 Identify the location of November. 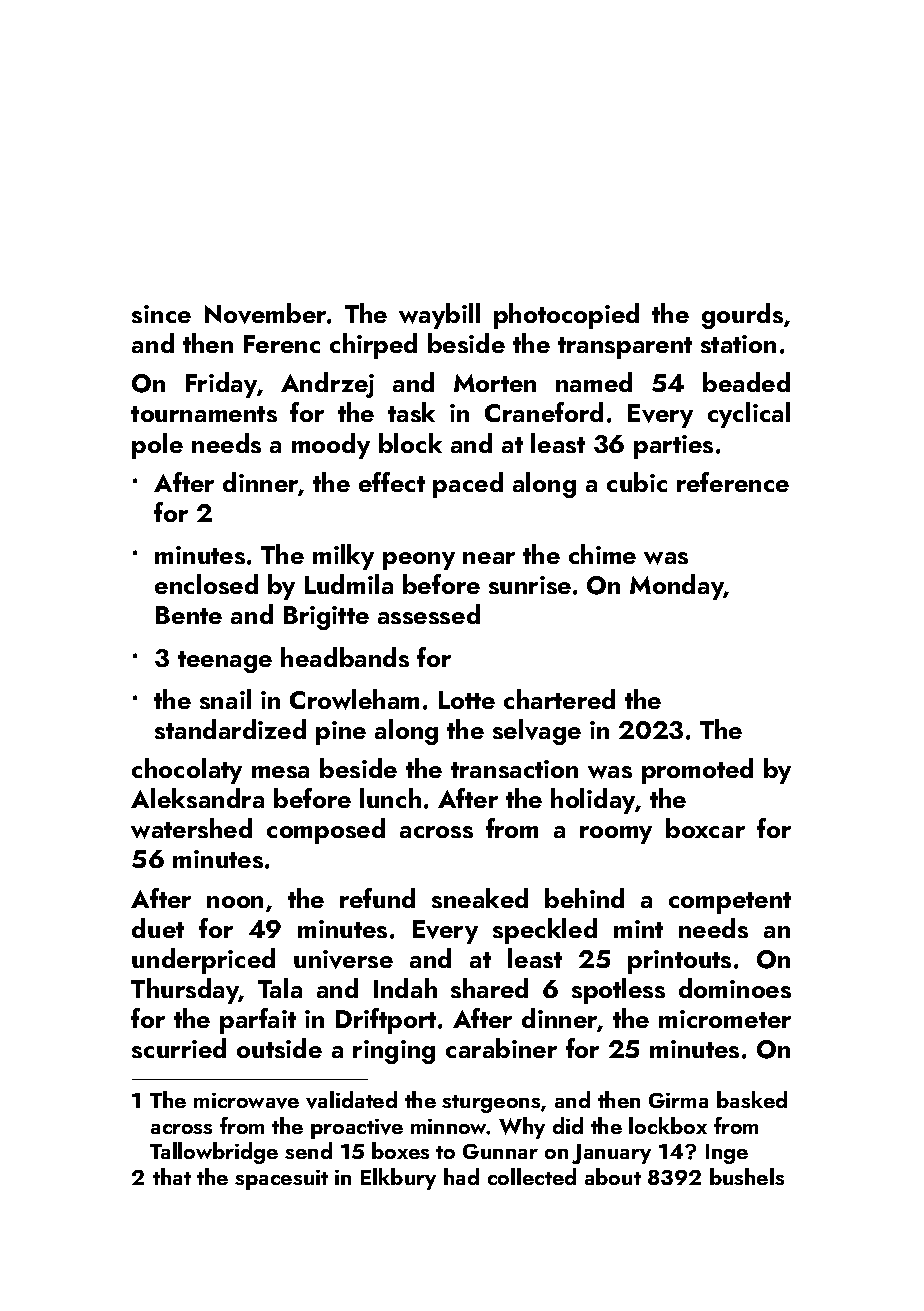
(265, 313).
